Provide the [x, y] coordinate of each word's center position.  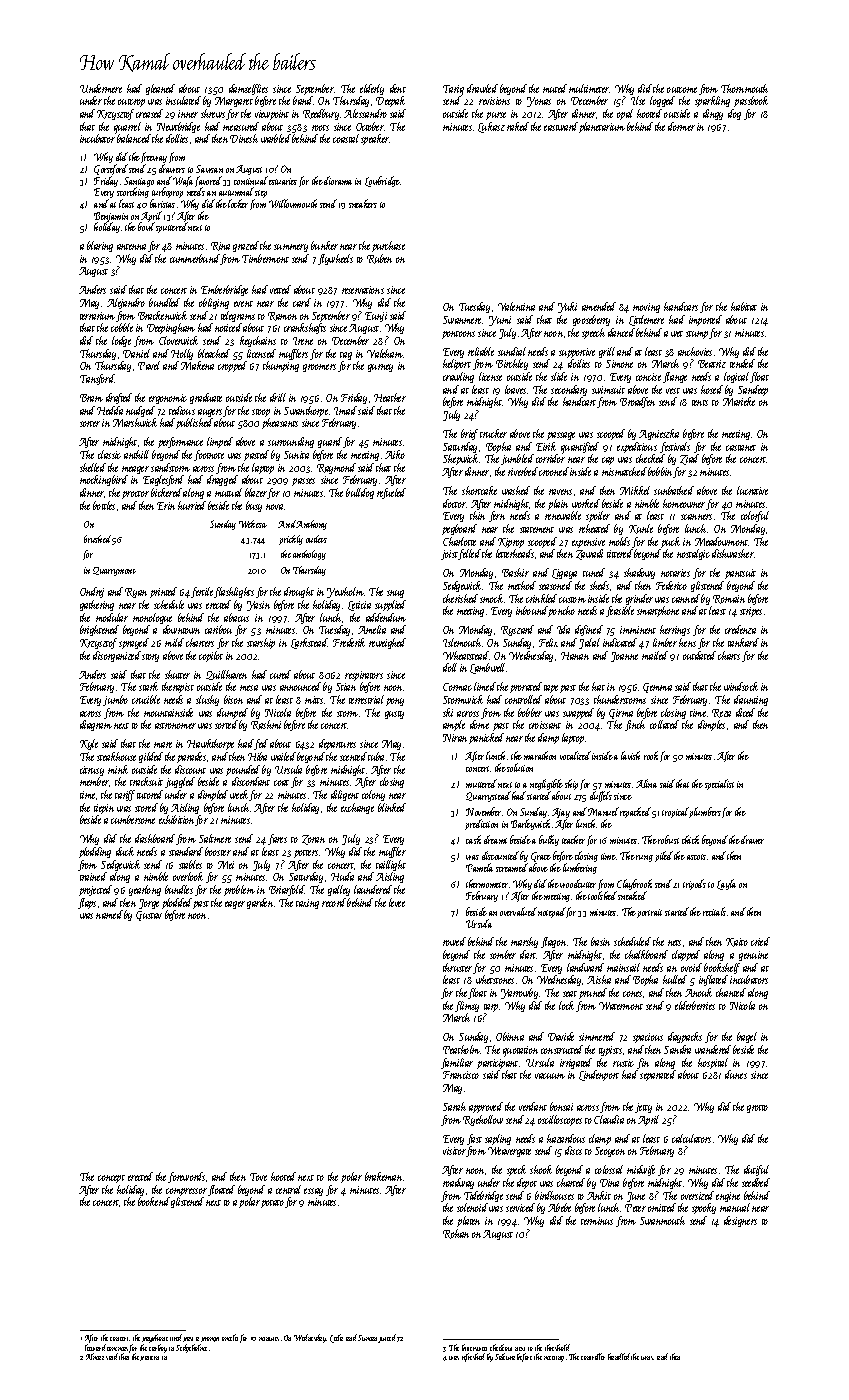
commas [117, 1349]
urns [647, 1358]
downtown [181, 629]
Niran [455, 738]
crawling [458, 377]
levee [397, 902]
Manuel [603, 811]
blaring [100, 246]
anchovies [695, 351]
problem [239, 890]
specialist [719, 784]
